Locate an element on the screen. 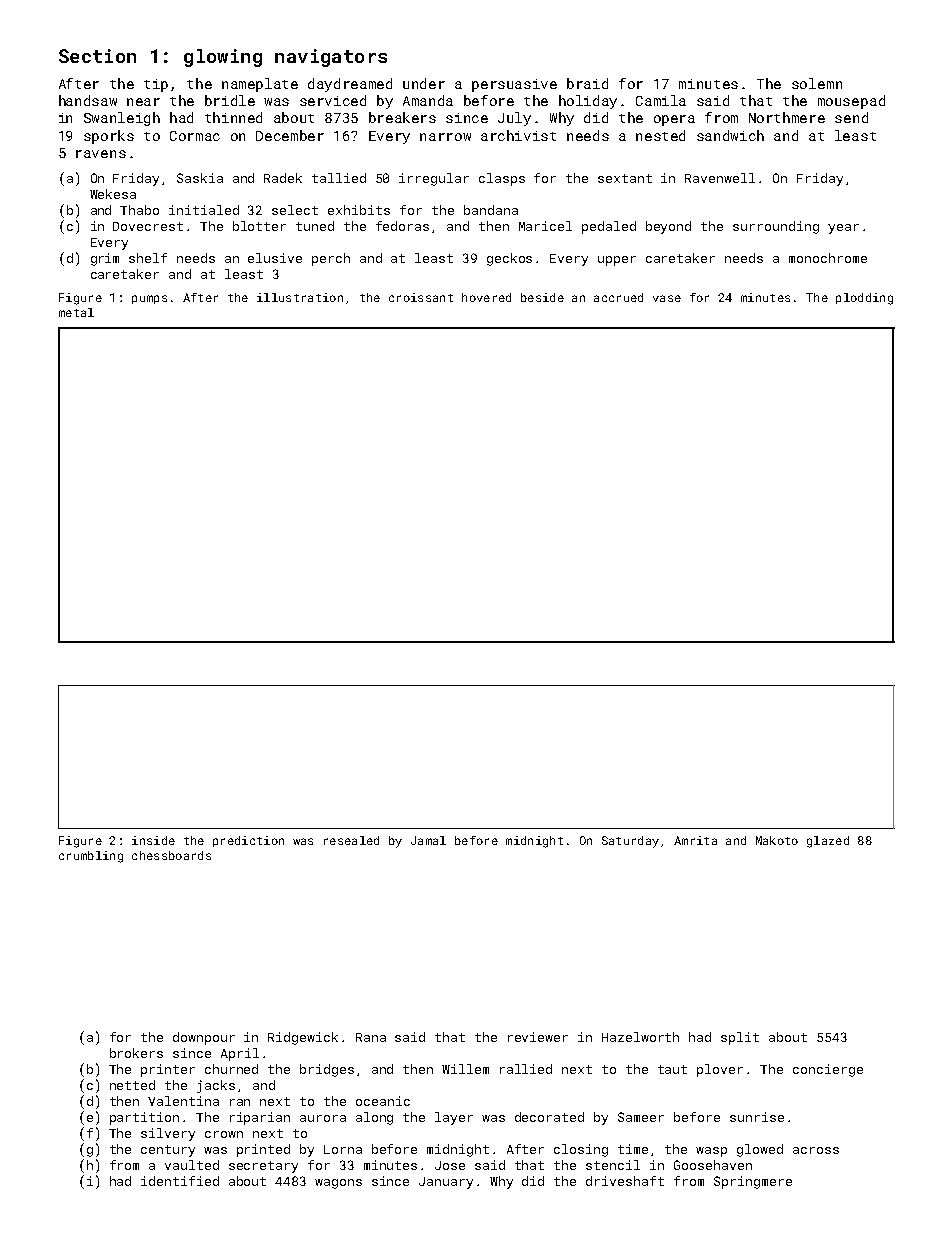 The image size is (952, 1233). identified is located at coordinates (180, 1181).
